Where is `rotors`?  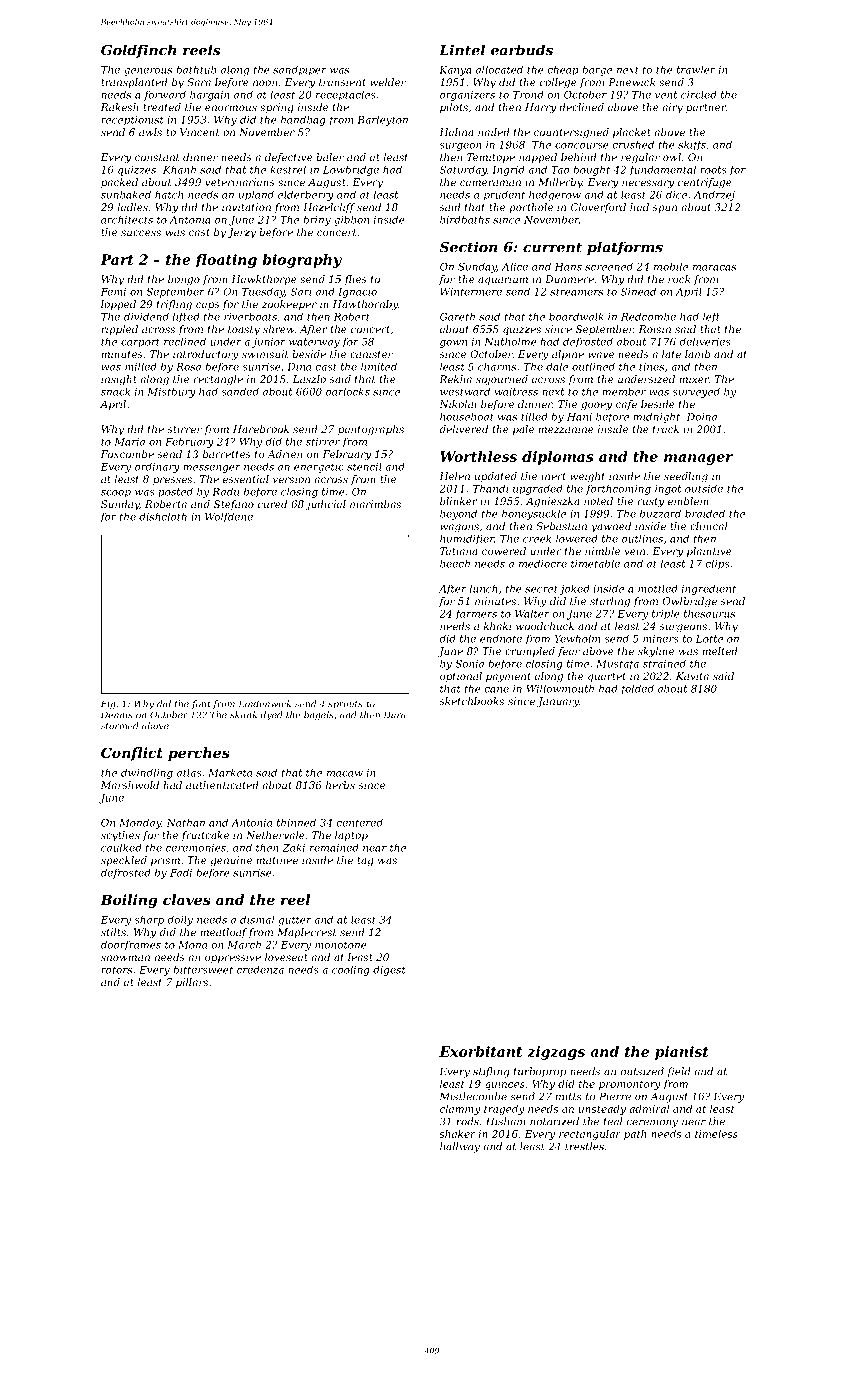
rotors is located at coordinates (116, 970).
